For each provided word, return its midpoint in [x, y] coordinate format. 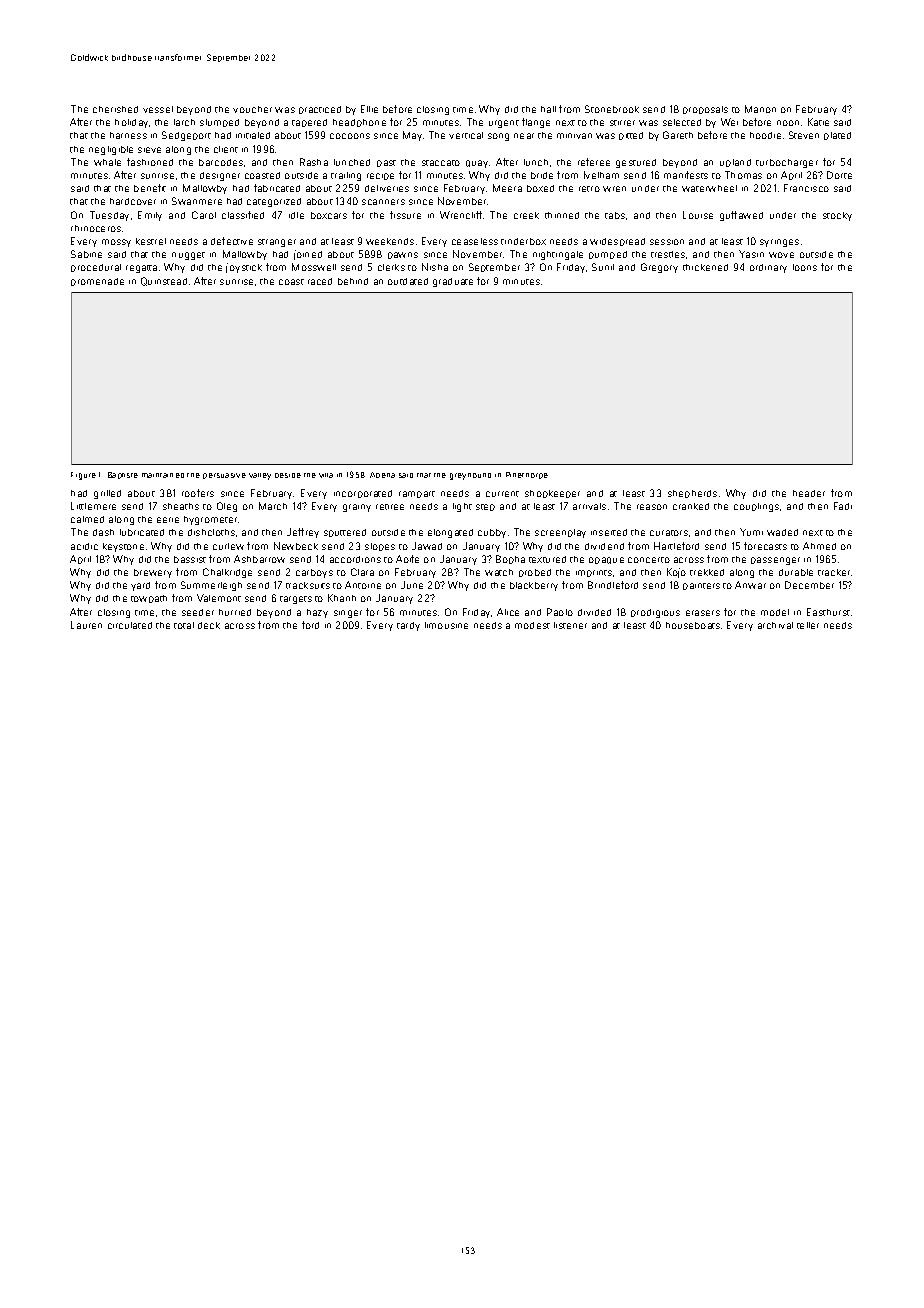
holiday [131, 123]
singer [348, 614]
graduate [453, 282]
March [273, 506]
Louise [698, 215]
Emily [150, 216]
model [775, 612]
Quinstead [164, 281]
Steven [804, 135]
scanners [383, 202]
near [524, 136]
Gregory [659, 268]
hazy [317, 613]
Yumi [751, 532]
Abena [382, 475]
